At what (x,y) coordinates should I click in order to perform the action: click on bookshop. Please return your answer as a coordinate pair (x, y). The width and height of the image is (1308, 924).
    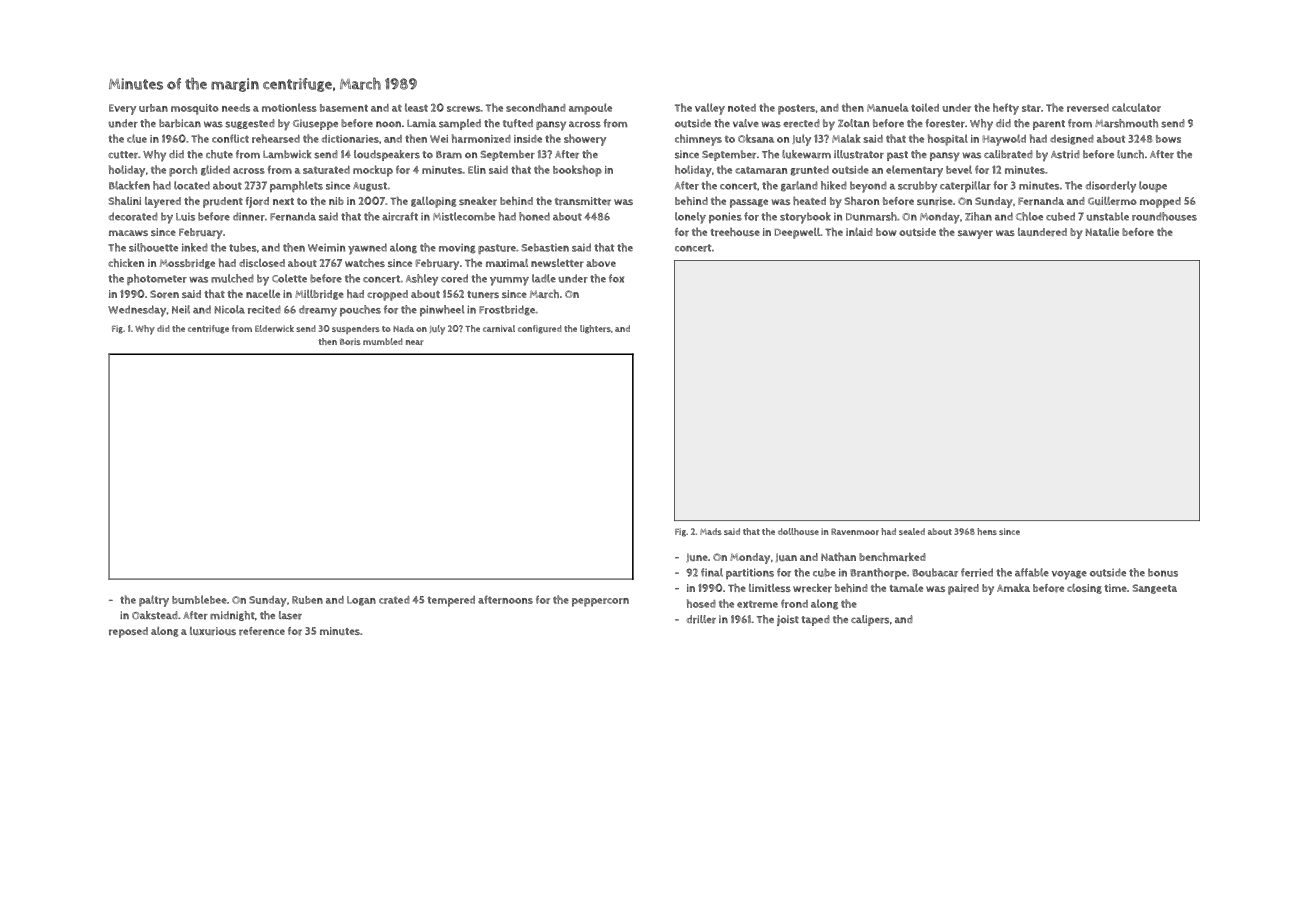
    Looking at the image, I should click on (577, 171).
